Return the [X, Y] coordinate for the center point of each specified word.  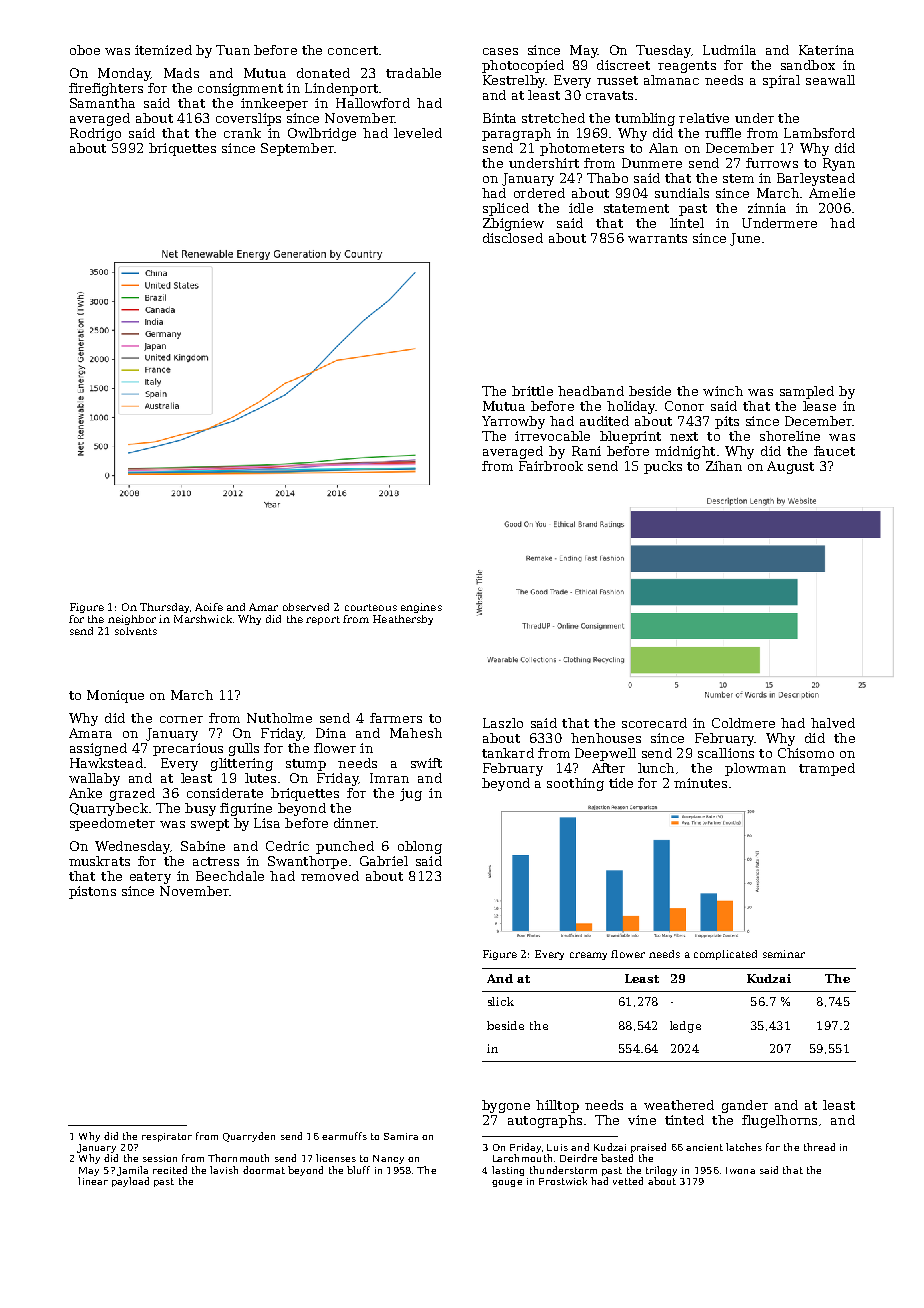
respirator [167, 1137]
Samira [401, 1136]
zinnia [767, 208]
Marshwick [203, 619]
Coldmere [743, 723]
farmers [396, 718]
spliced [506, 209]
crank [242, 133]
